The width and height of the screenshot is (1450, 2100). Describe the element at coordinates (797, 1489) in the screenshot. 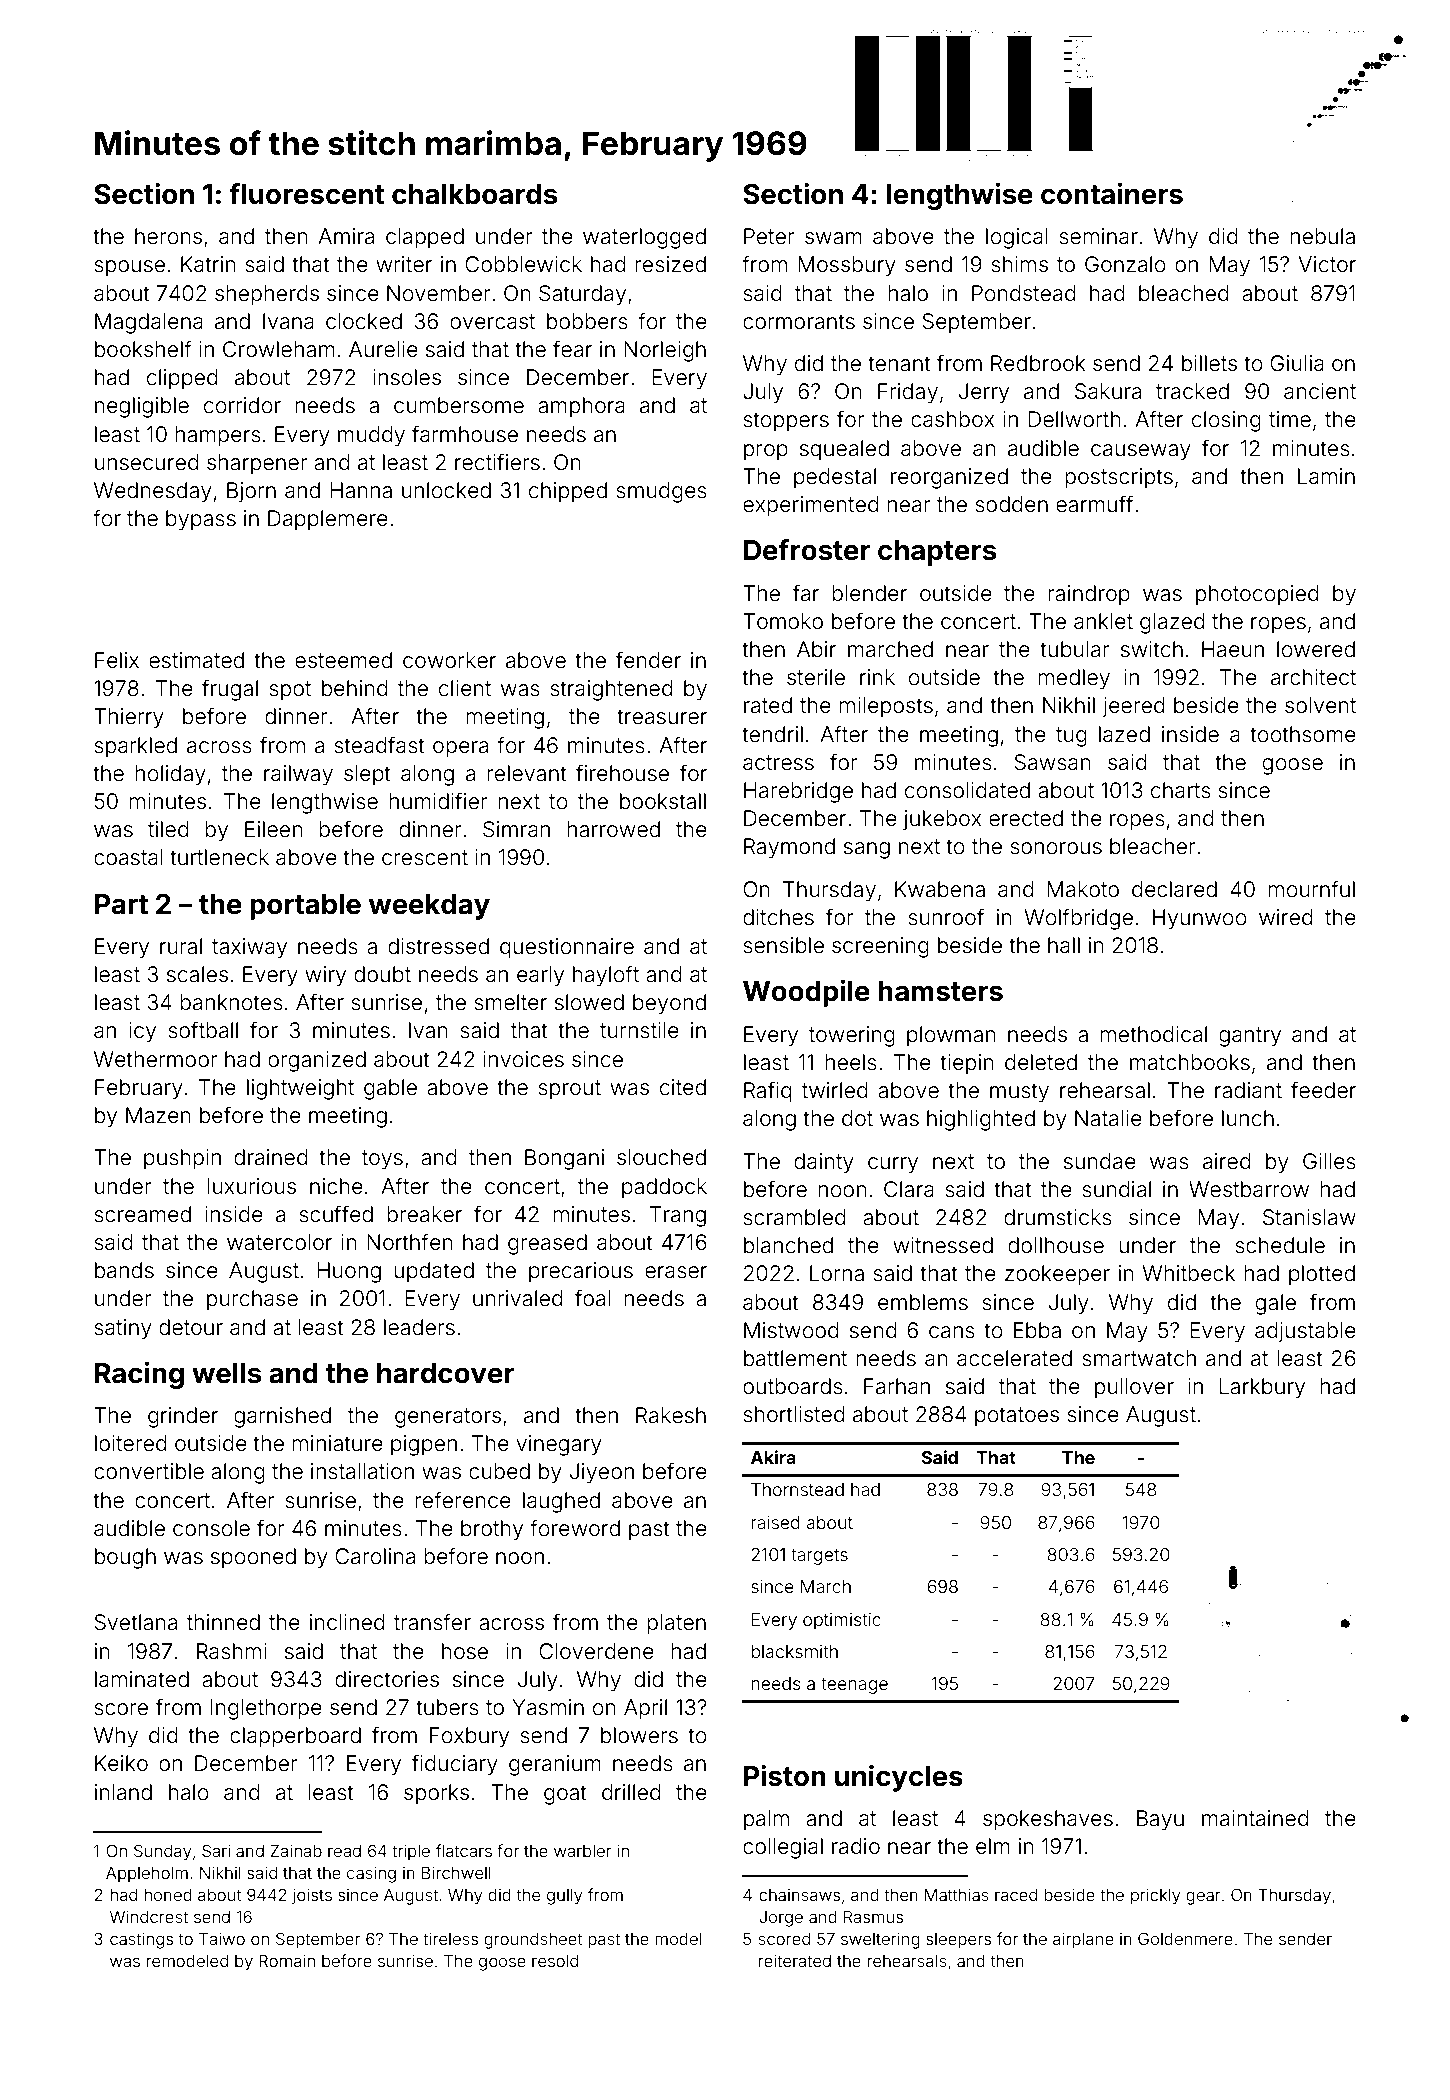

I see `Thornstead` at that location.
